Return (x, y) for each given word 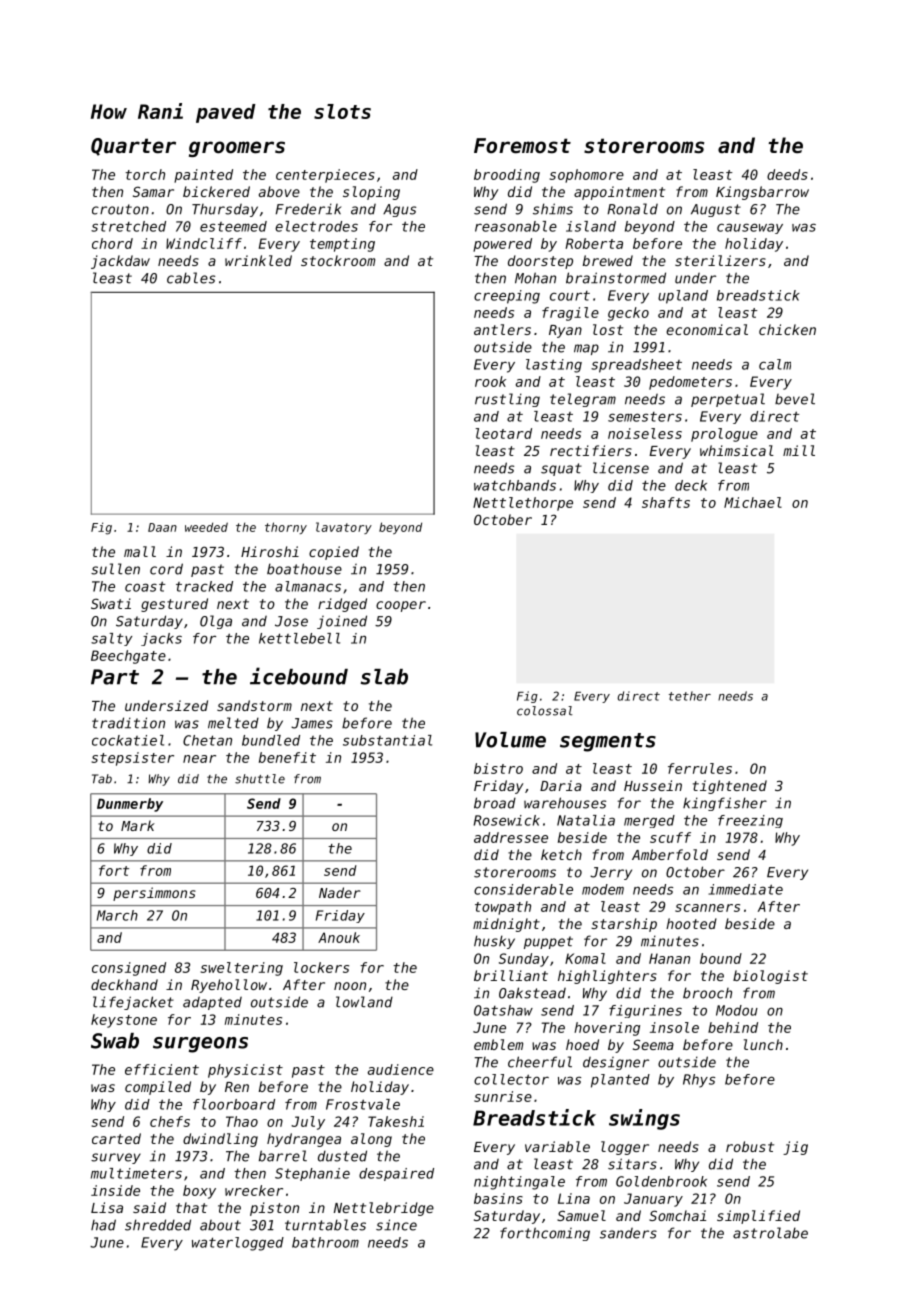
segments (608, 742)
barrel (283, 1156)
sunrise (503, 1096)
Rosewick (507, 820)
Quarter (133, 147)
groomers (237, 149)
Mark (138, 825)
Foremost (522, 146)
